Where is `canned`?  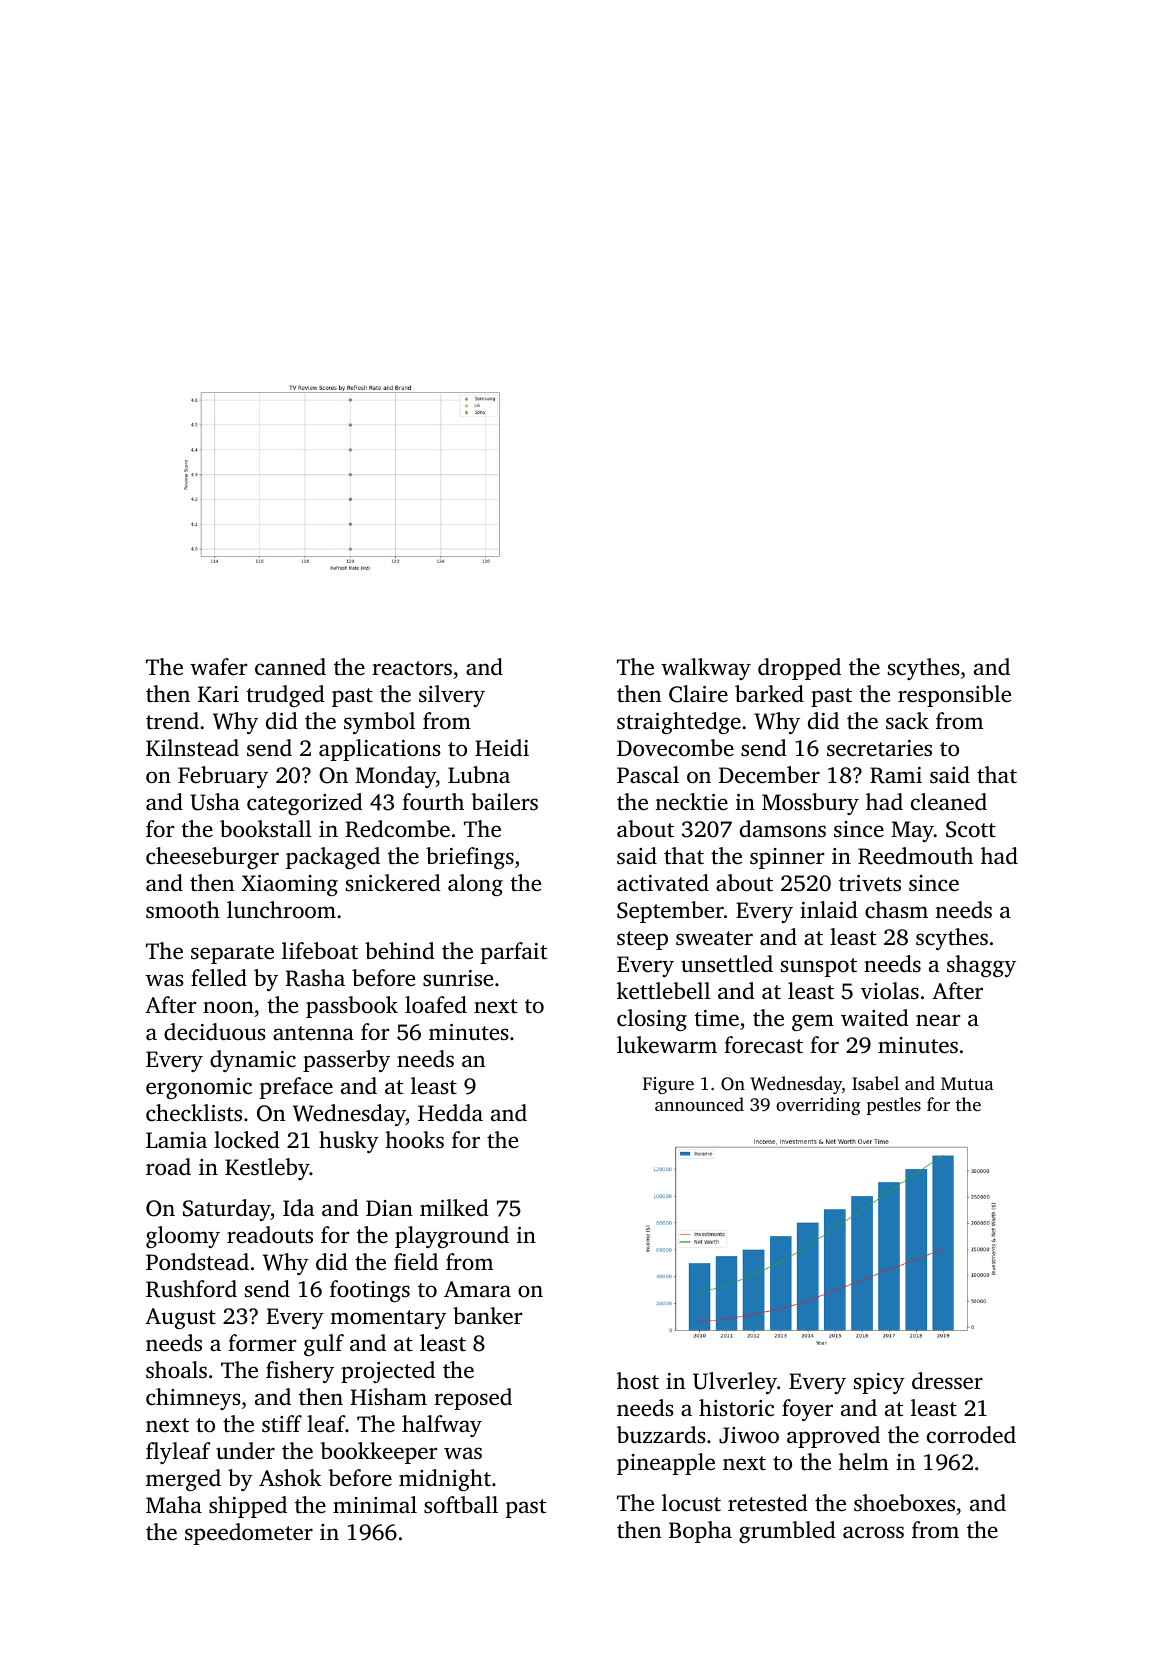 canned is located at coordinates (290, 667).
